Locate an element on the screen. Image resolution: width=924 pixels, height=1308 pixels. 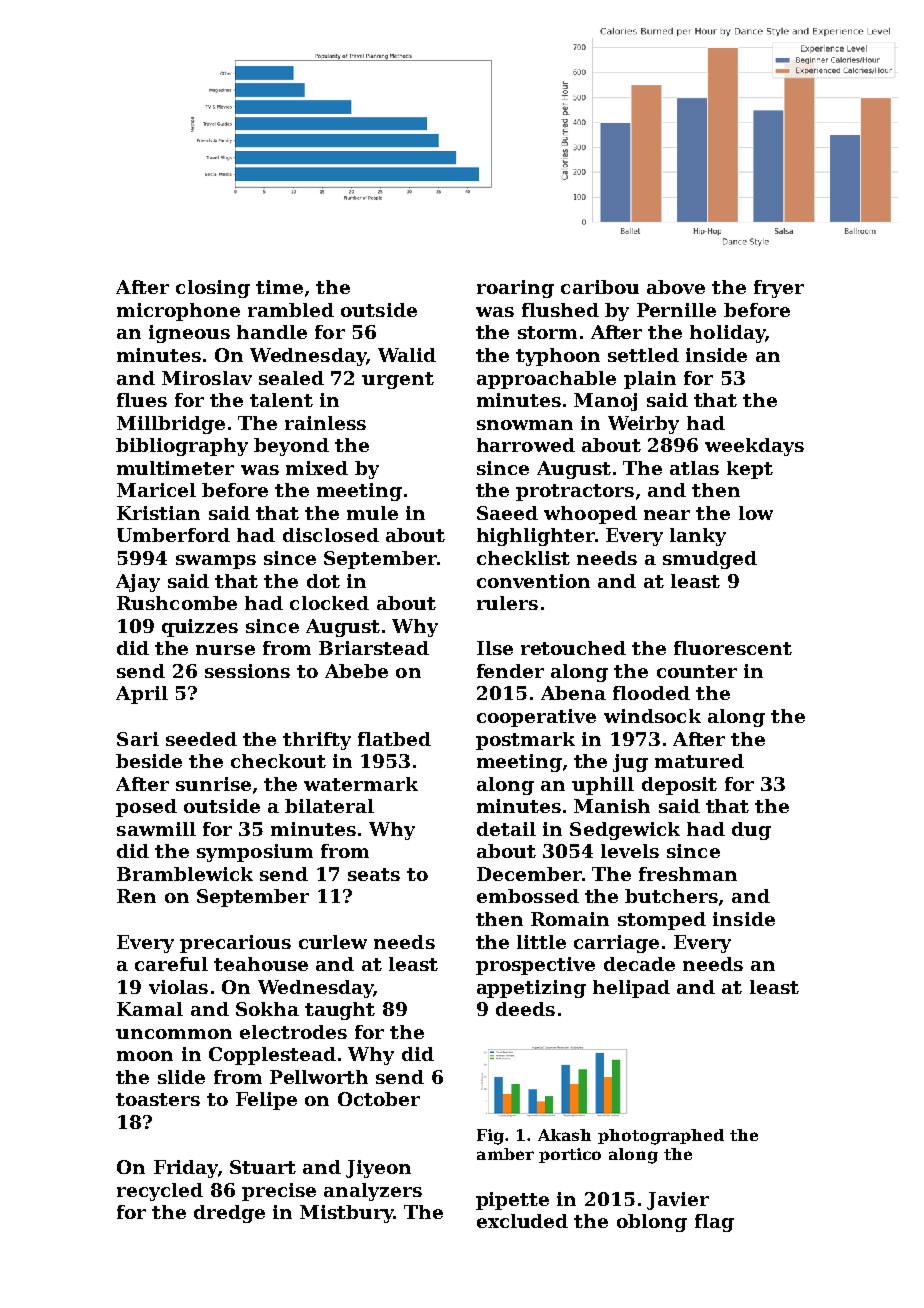
whooped is located at coordinates (590, 515).
